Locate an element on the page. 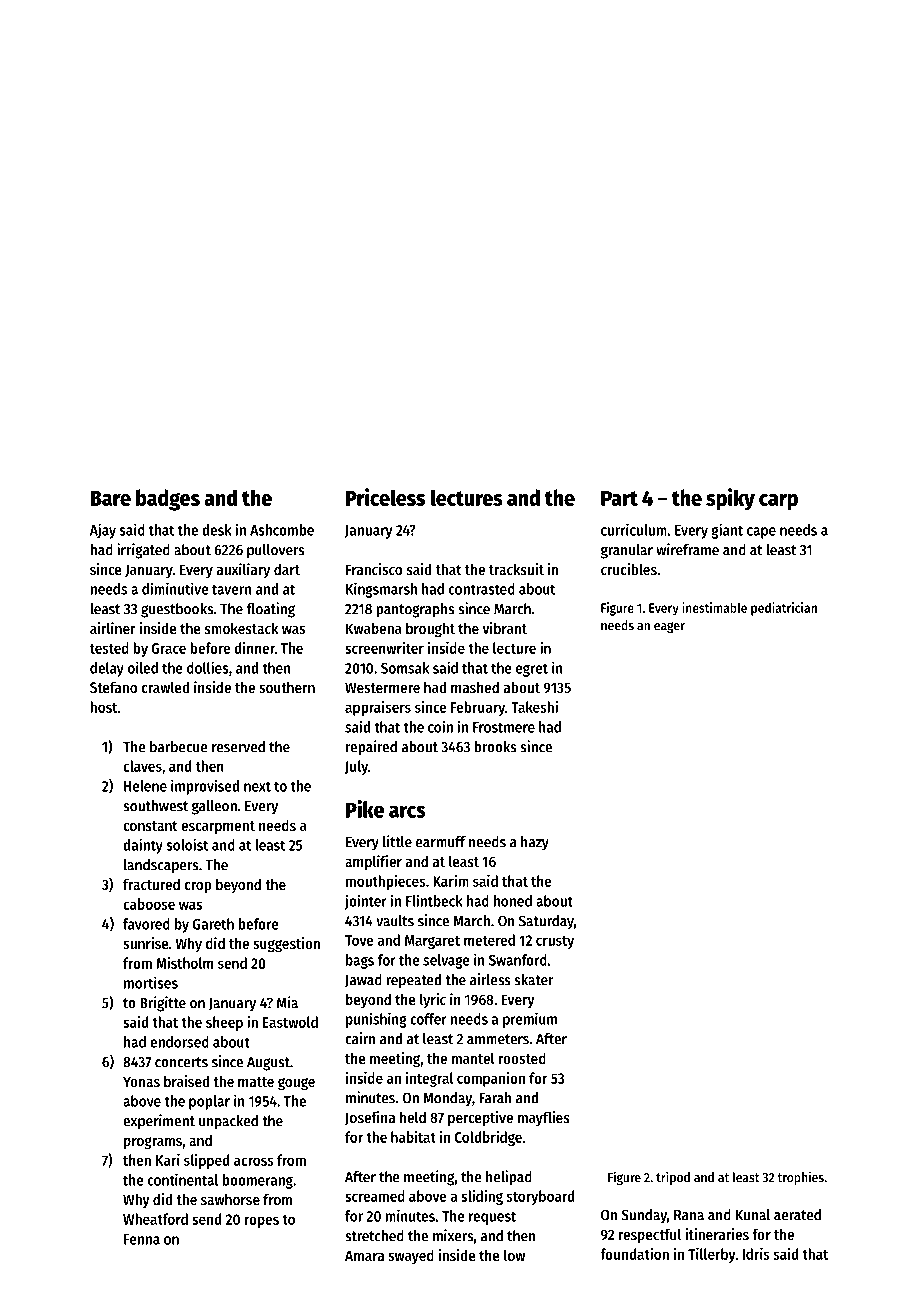  brought is located at coordinates (430, 630).
